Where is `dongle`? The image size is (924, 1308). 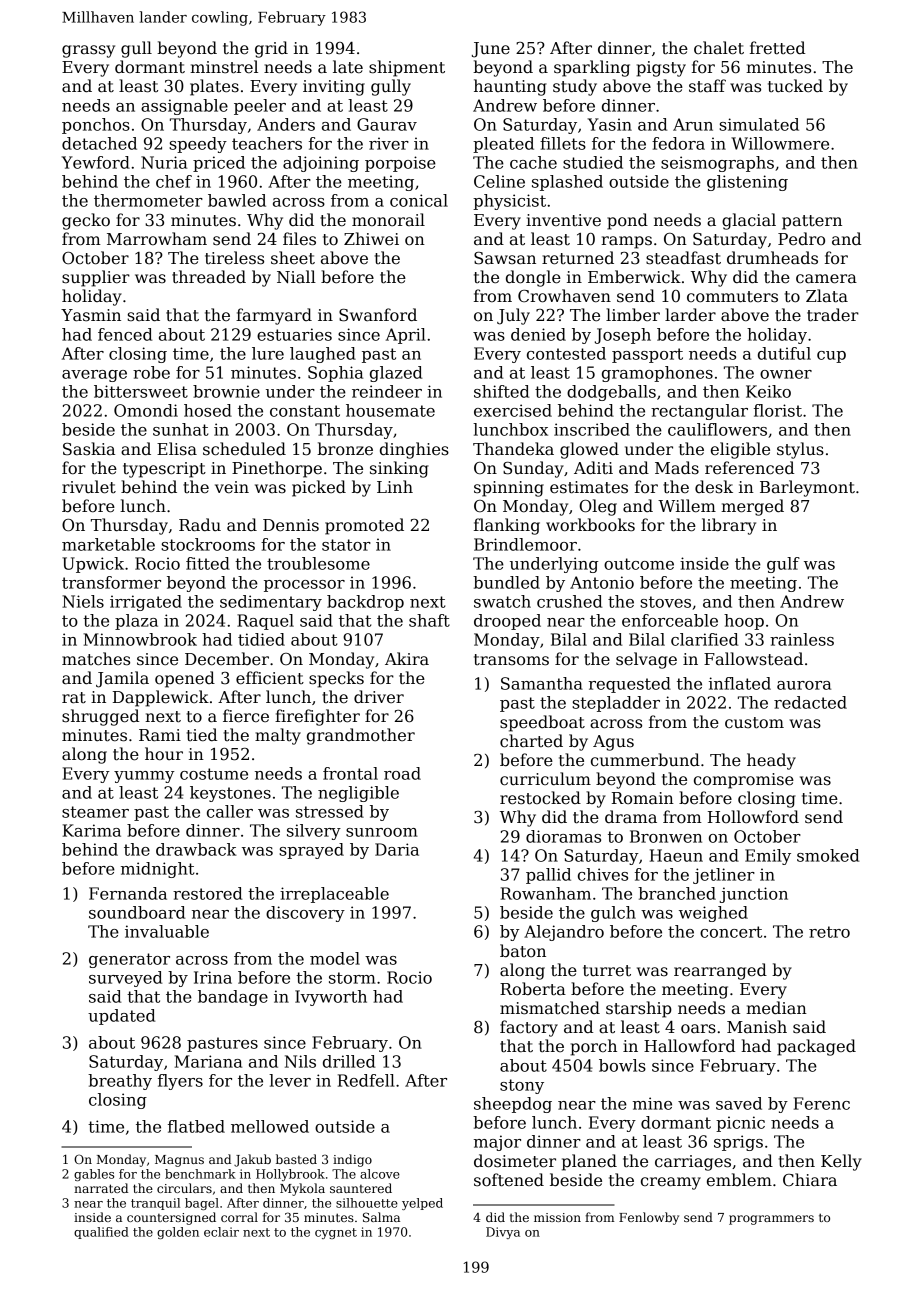 dongle is located at coordinates (533, 278).
